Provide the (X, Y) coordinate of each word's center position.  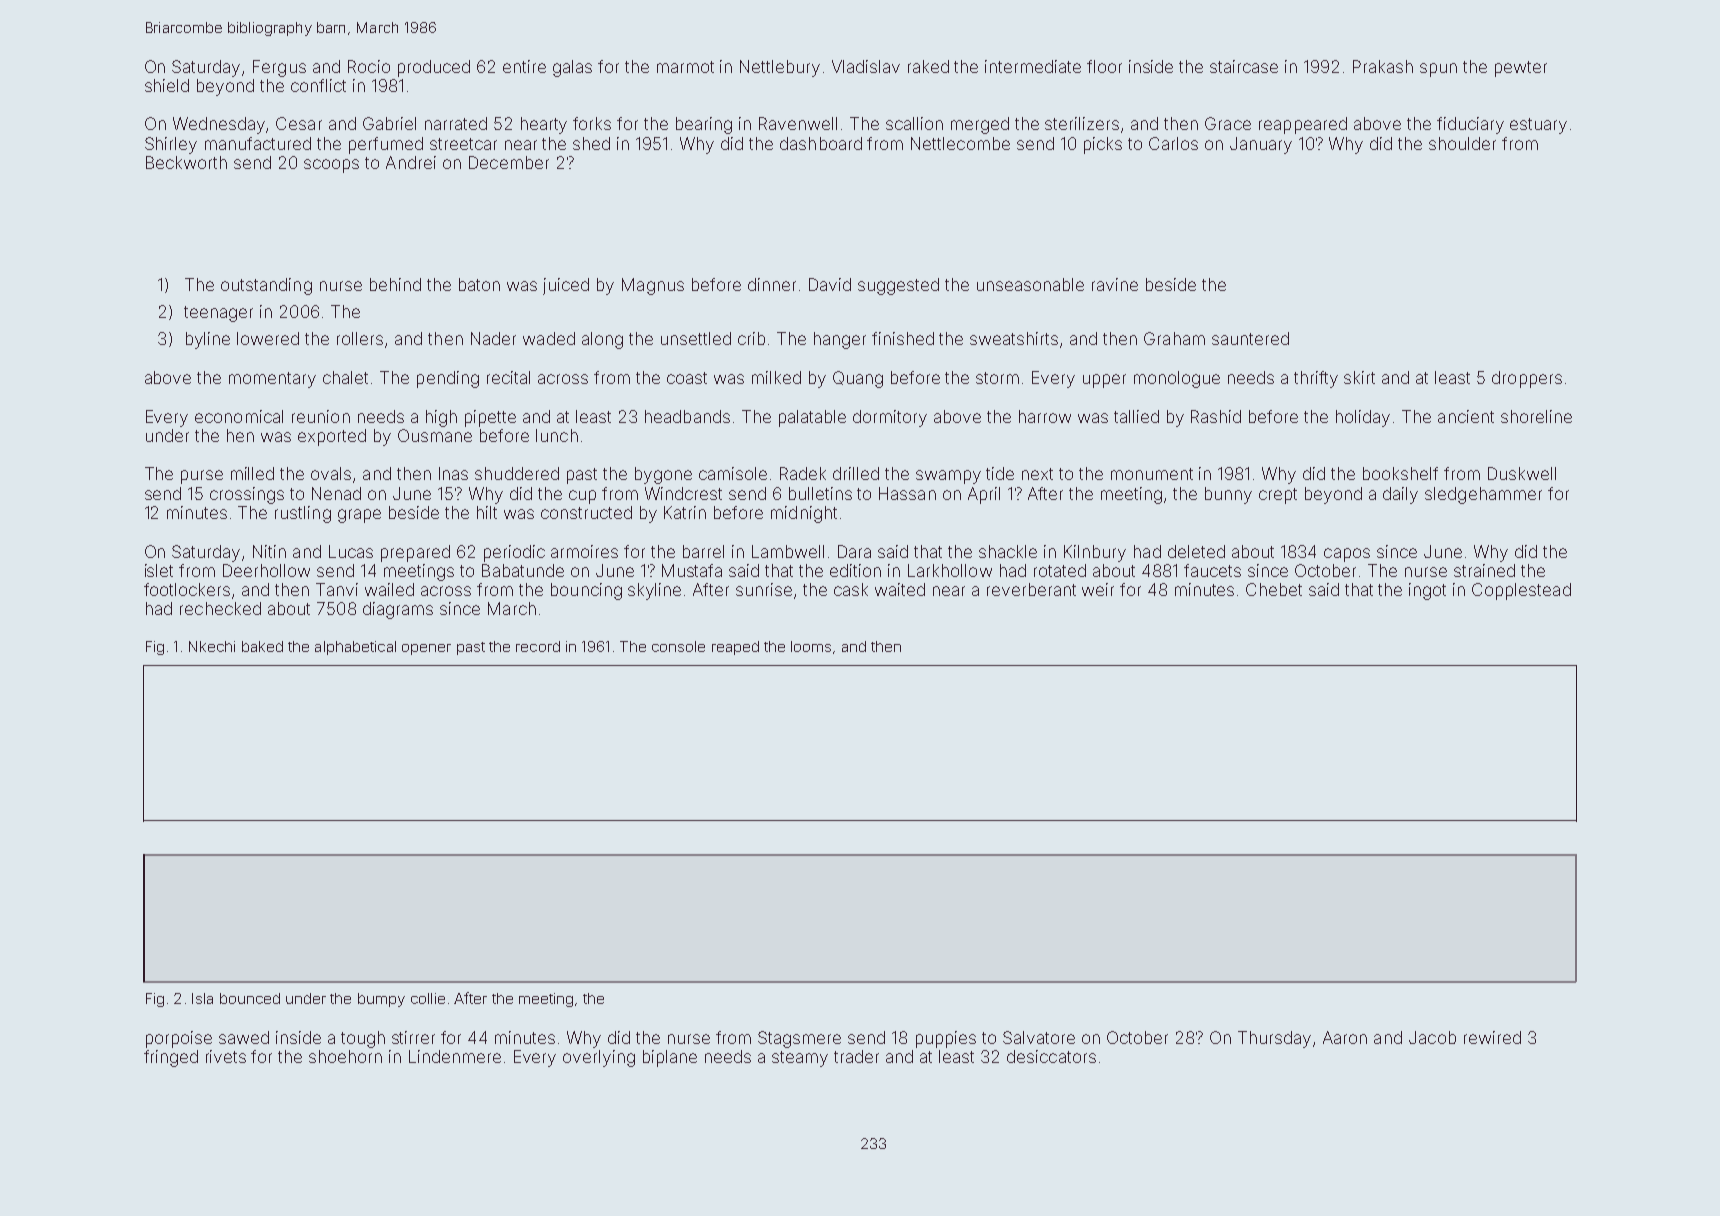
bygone (663, 475)
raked (928, 66)
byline (208, 340)
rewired (1492, 1037)
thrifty (1316, 379)
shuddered (517, 473)
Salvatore (1039, 1037)
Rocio (369, 66)
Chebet (1274, 589)
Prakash (1383, 66)
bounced (250, 998)
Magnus (653, 286)
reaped (735, 648)
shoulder (1462, 143)
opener (426, 649)
